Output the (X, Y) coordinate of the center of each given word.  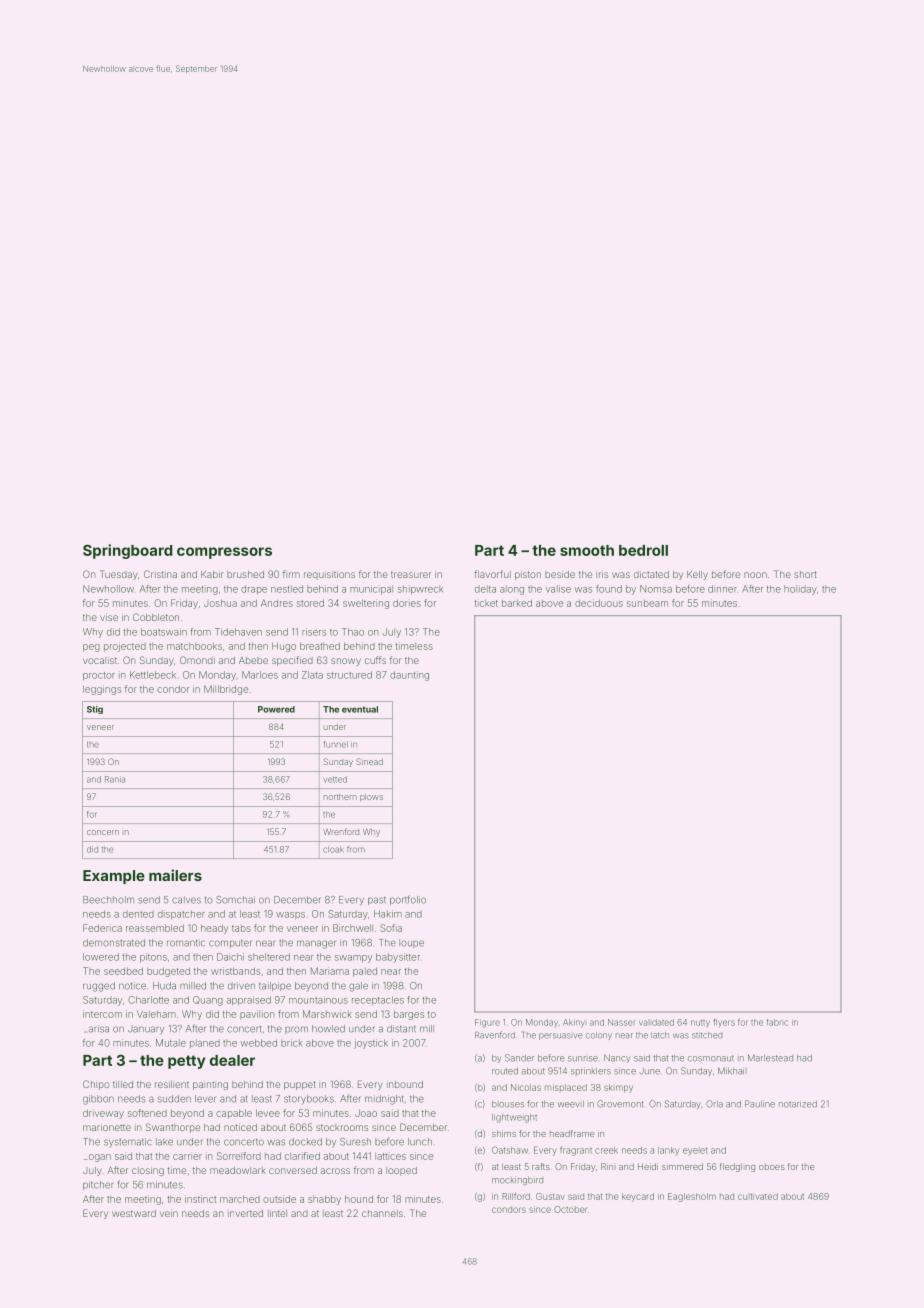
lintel (277, 1213)
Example (114, 877)
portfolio (408, 900)
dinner (722, 589)
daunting (409, 676)
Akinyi (574, 1023)
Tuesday (119, 575)
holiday (800, 590)
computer (230, 944)
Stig (95, 710)
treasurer (411, 574)
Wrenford (341, 831)
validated (656, 1022)
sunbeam (647, 603)
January (146, 1030)
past (377, 901)
